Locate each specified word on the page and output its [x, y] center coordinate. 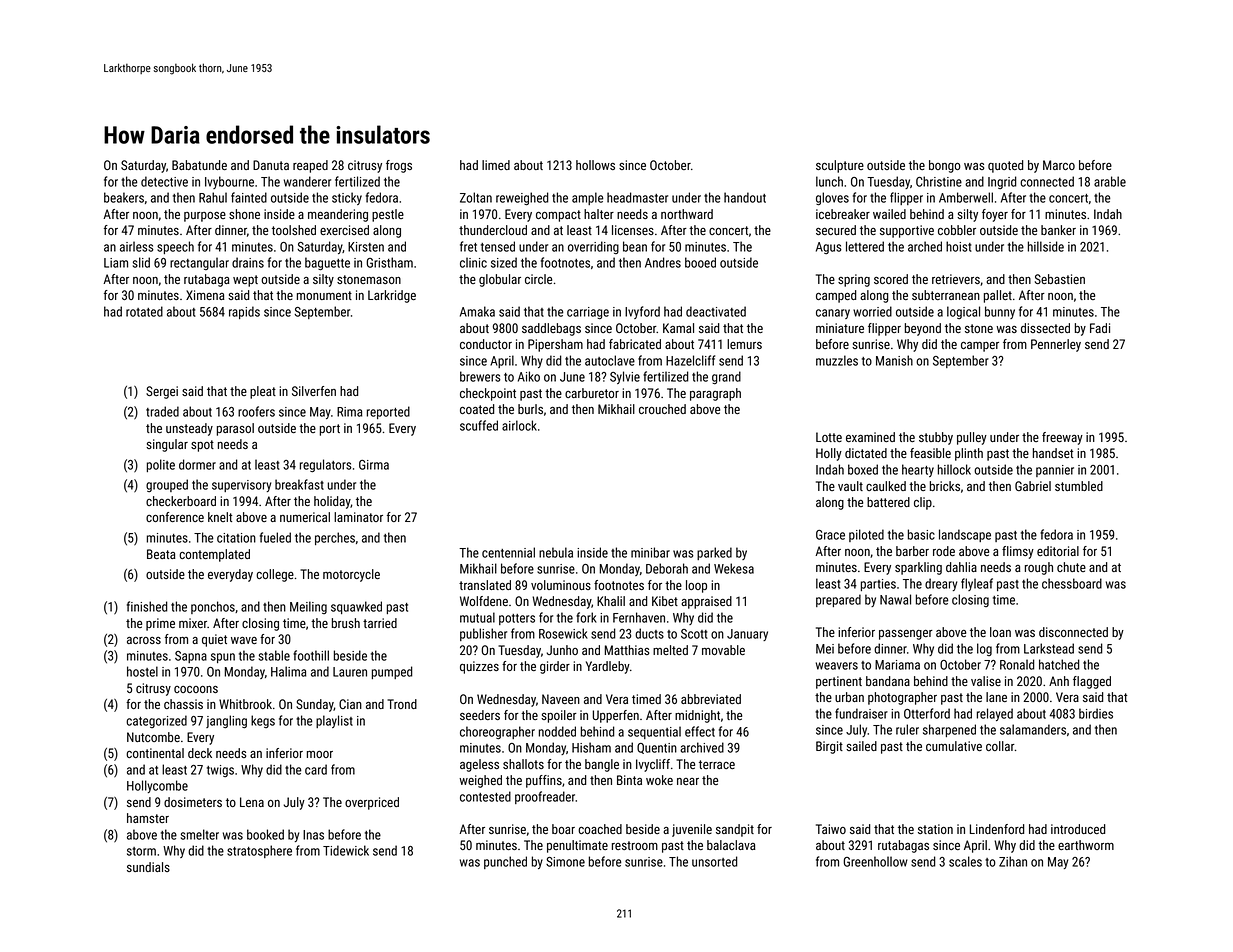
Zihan [1013, 861]
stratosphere [259, 851]
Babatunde [199, 165]
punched [505, 862]
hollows [595, 165]
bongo [945, 166]
